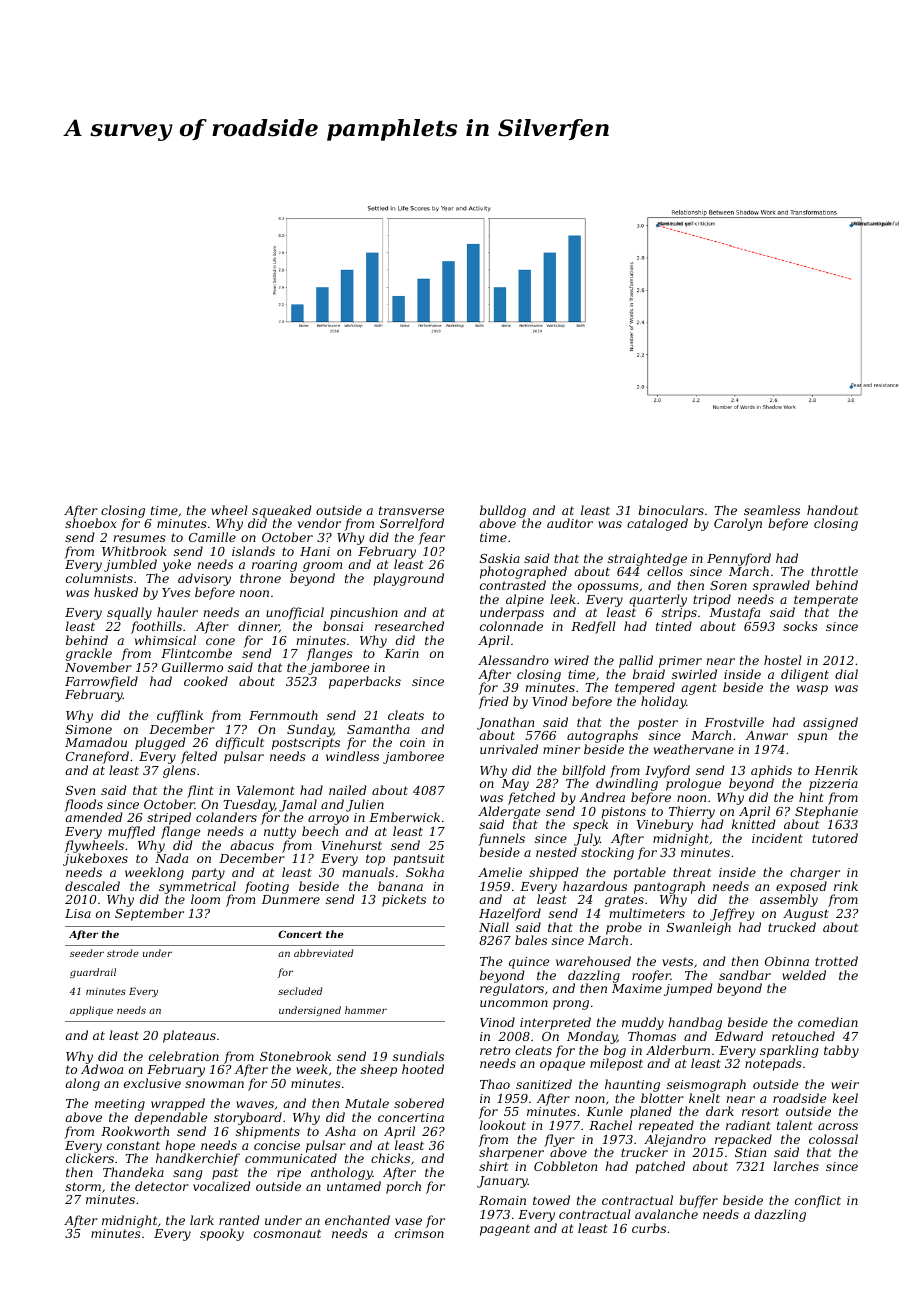 This page has height=1308, width=924. Describe the element at coordinates (91, 523) in the page. I see `shoebox` at that location.
